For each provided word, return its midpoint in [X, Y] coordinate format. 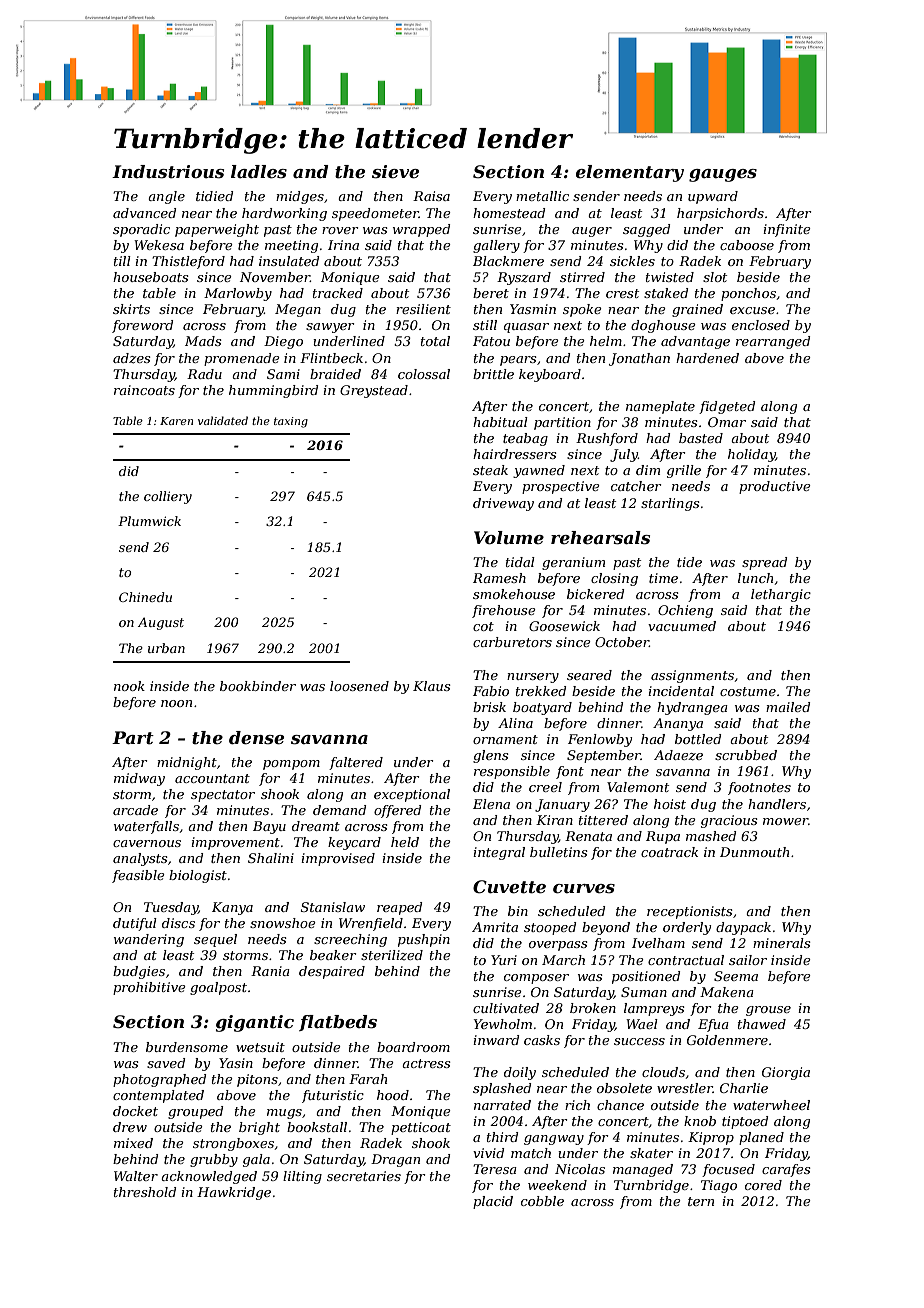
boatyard [542, 708]
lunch [755, 578]
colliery [168, 497]
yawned [539, 471]
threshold [145, 1192]
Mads [203, 341]
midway [139, 779]
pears [518, 361]
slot [715, 277]
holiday [752, 455]
